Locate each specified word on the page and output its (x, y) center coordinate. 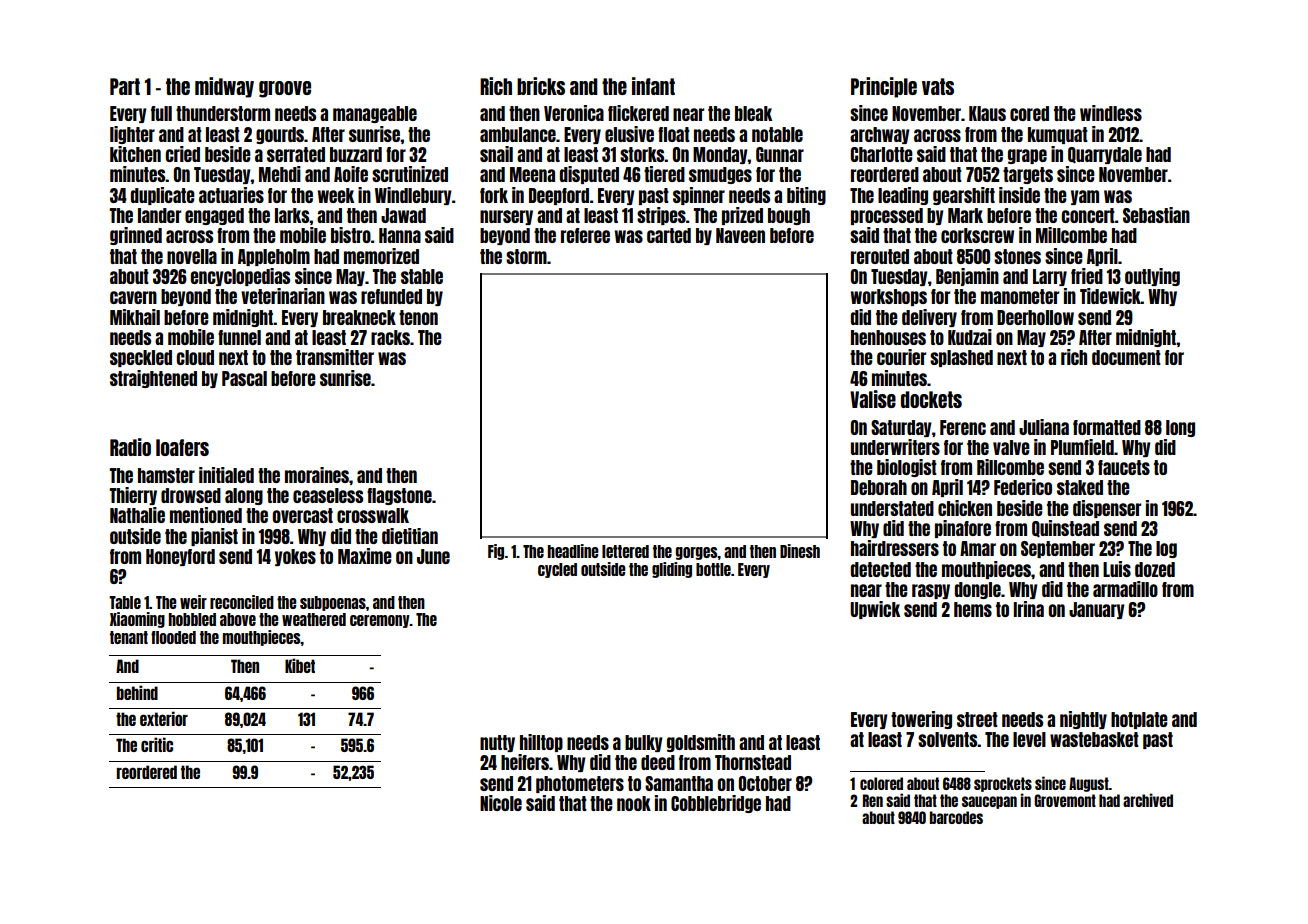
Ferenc (963, 427)
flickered (638, 113)
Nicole (501, 803)
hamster (166, 475)
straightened (153, 379)
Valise (873, 399)
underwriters (895, 447)
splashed (961, 358)
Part (125, 86)
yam (1085, 197)
